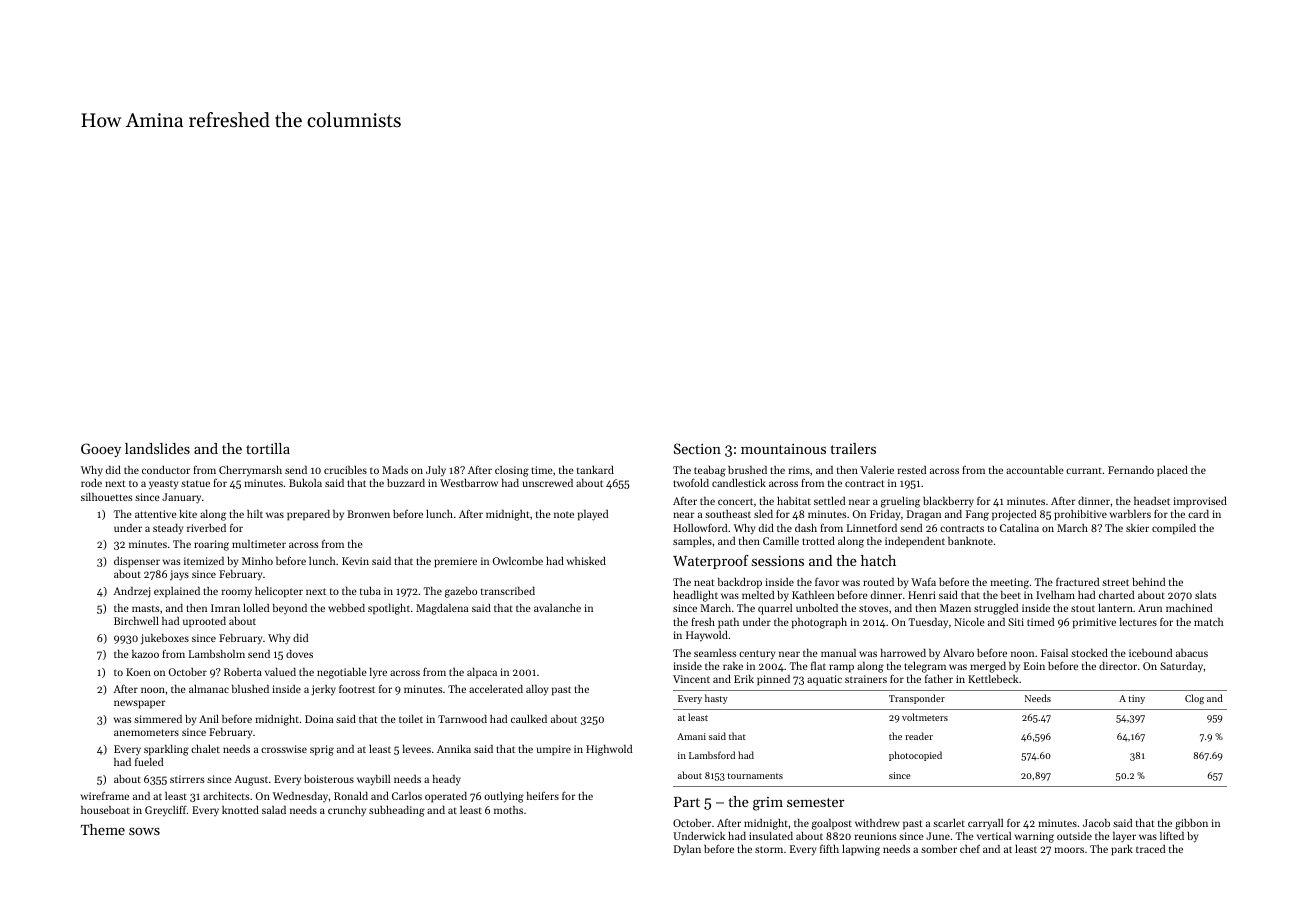  What do you see at coordinates (512, 471) in the image?
I see `closing` at bounding box center [512, 471].
